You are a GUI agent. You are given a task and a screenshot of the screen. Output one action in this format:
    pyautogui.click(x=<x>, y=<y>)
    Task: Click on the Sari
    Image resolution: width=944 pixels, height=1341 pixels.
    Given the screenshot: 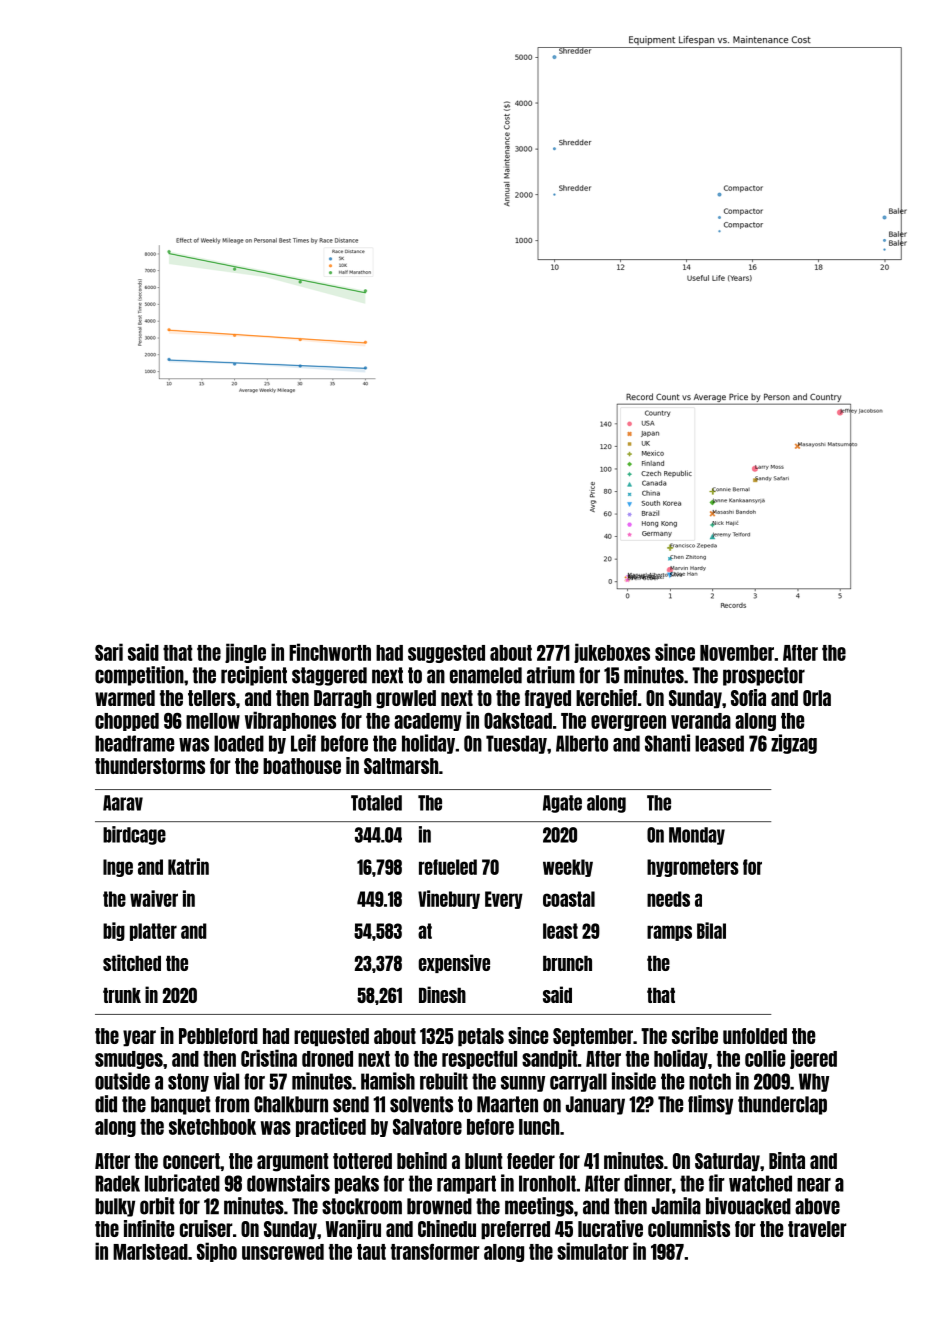 What is the action you would take?
    pyautogui.click(x=109, y=652)
